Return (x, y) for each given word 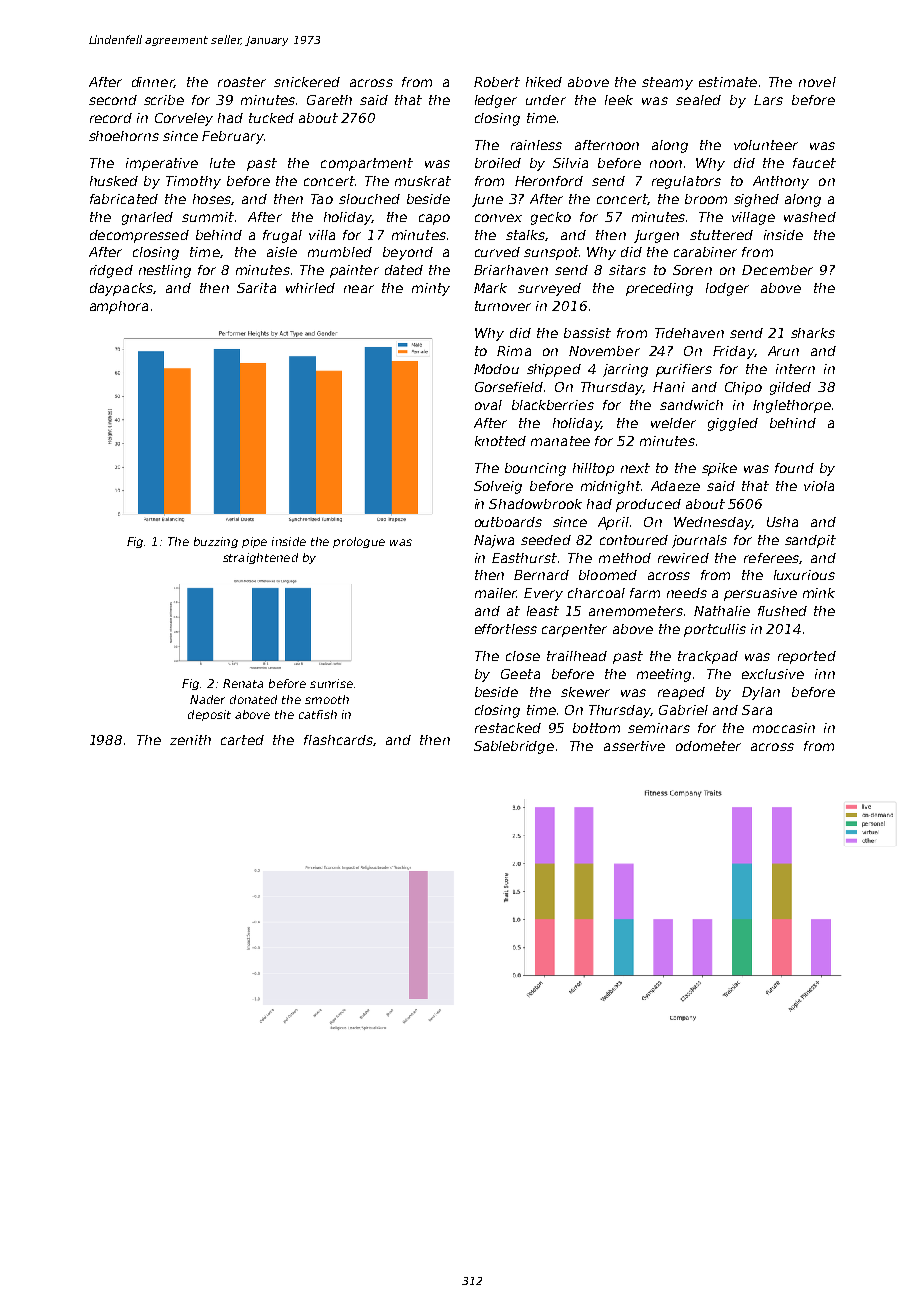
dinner (153, 82)
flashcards (338, 740)
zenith (190, 740)
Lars (768, 100)
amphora (119, 307)
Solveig (498, 487)
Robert (497, 82)
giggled (733, 424)
